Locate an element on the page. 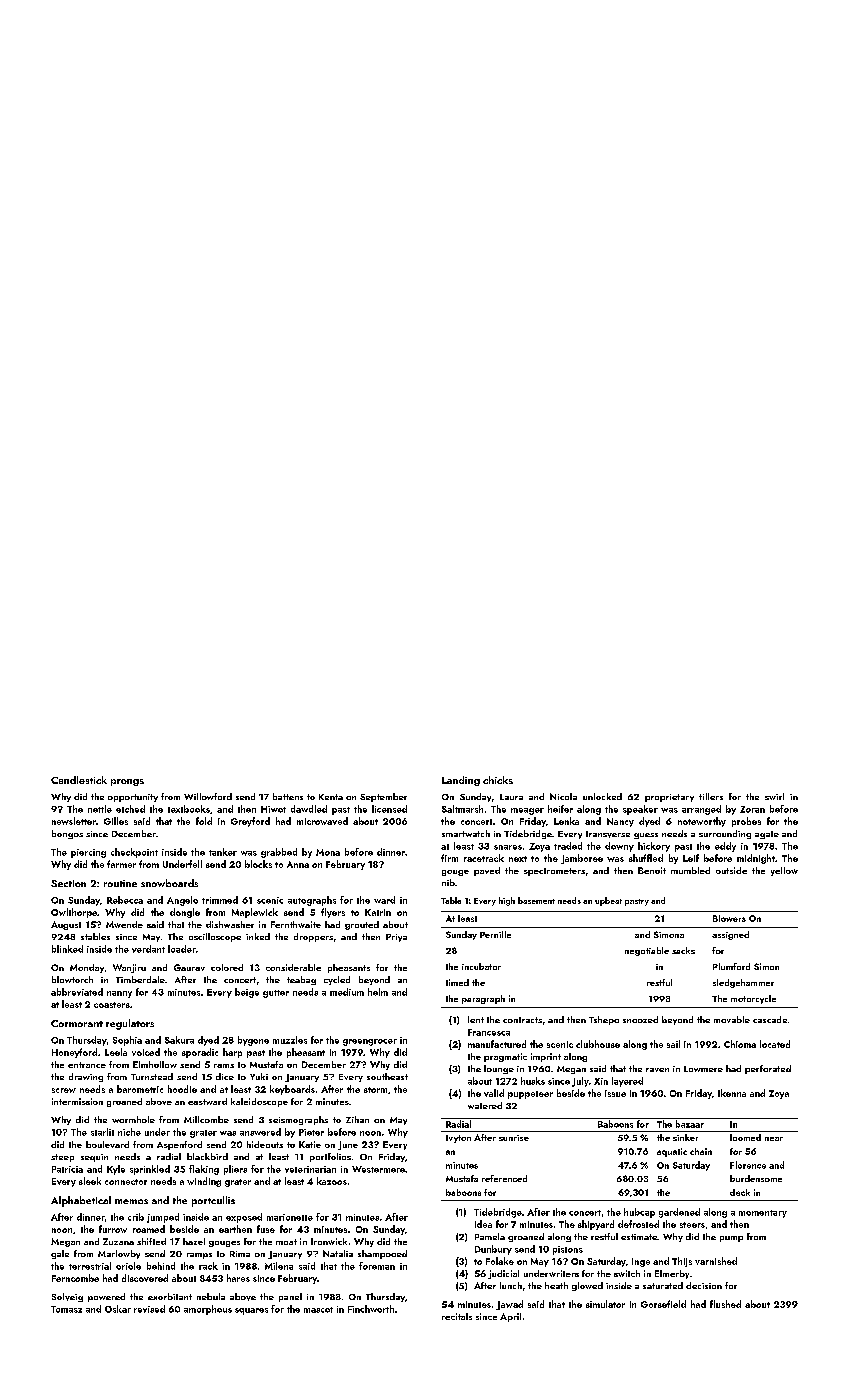  flushed is located at coordinates (725, 1304).
